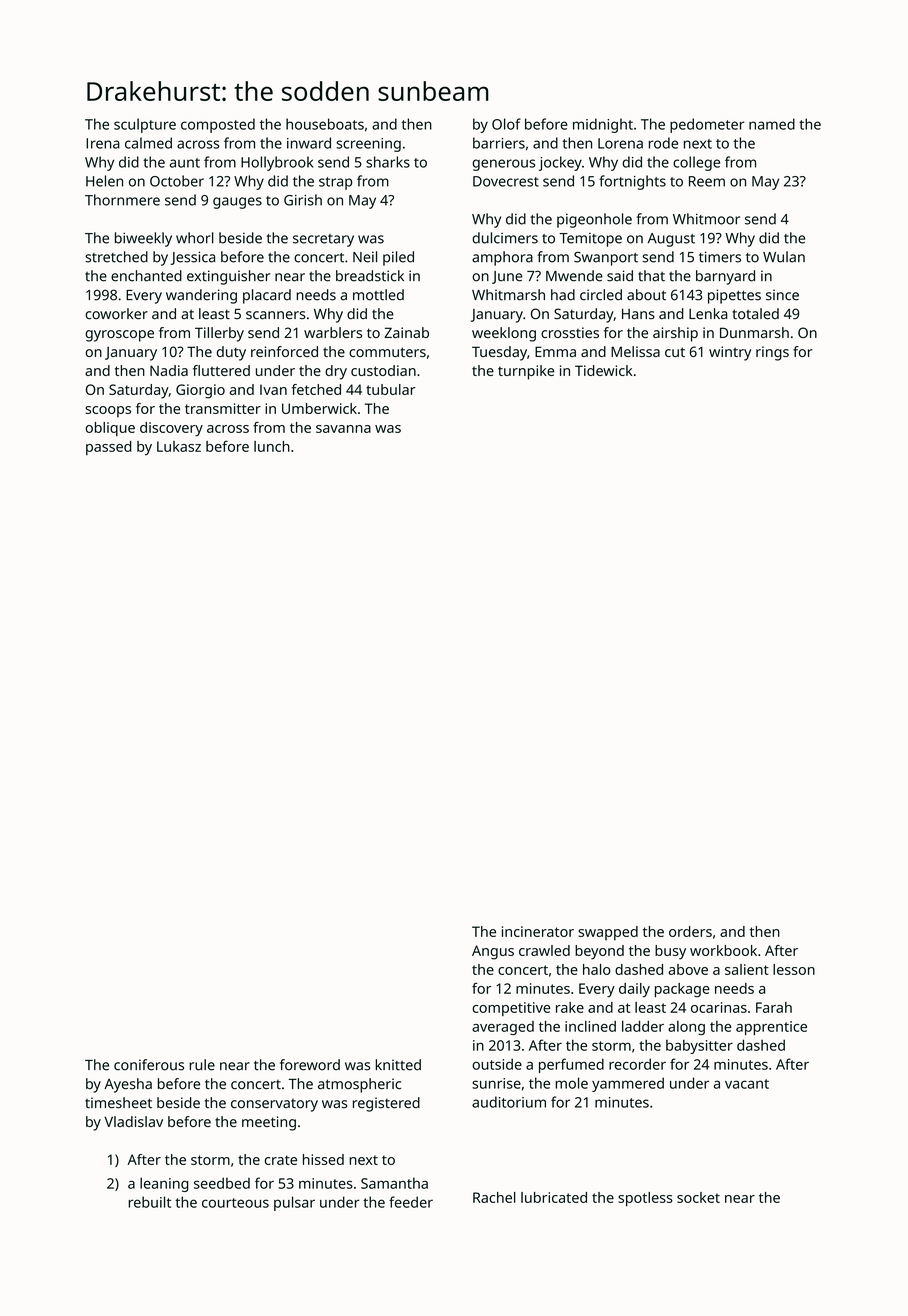  I want to click on gauges, so click(237, 203).
